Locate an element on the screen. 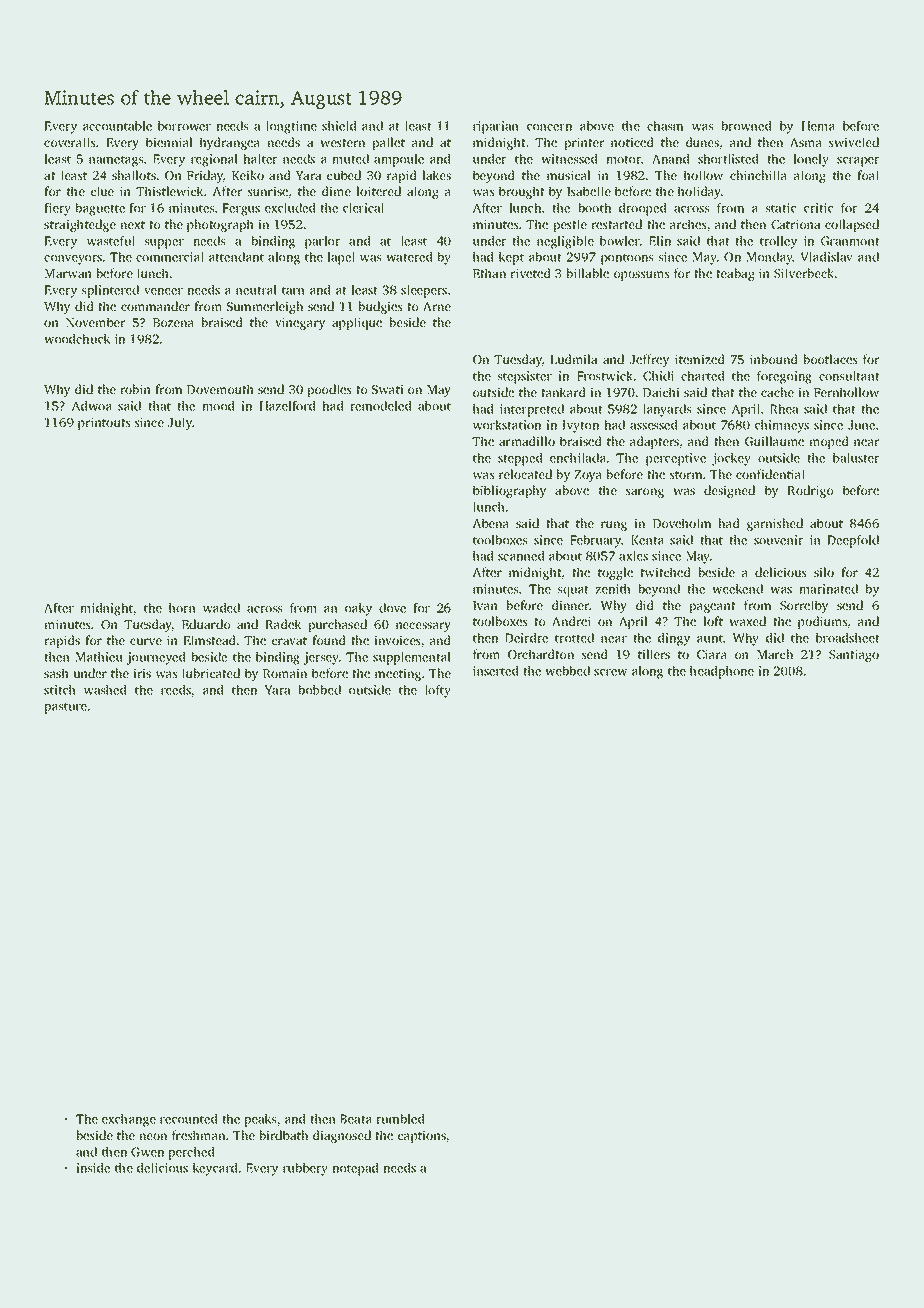 Image resolution: width=924 pixels, height=1308 pixels. peaks is located at coordinates (261, 1120).
